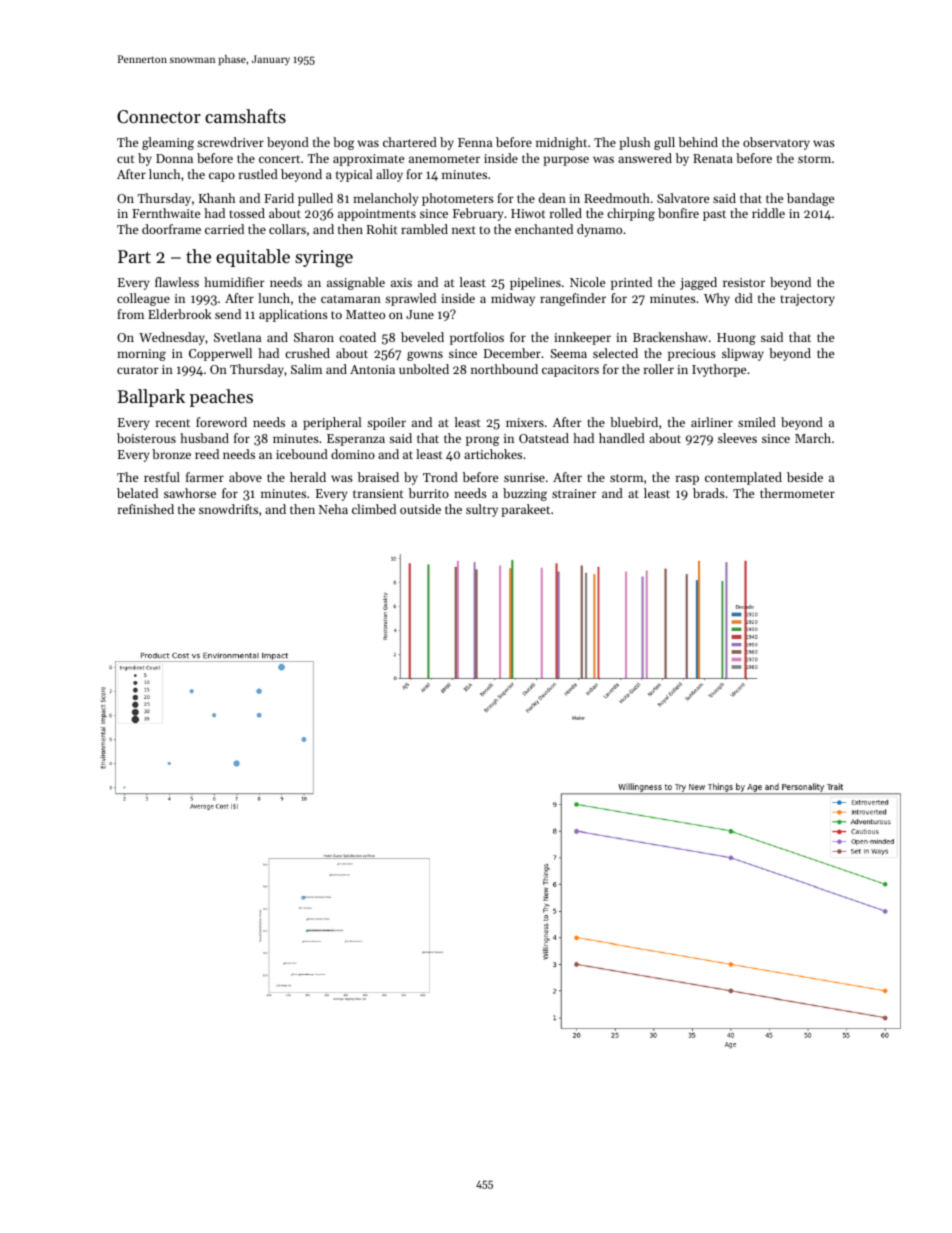  Describe the element at coordinates (566, 161) in the screenshot. I see `purpose` at that location.
